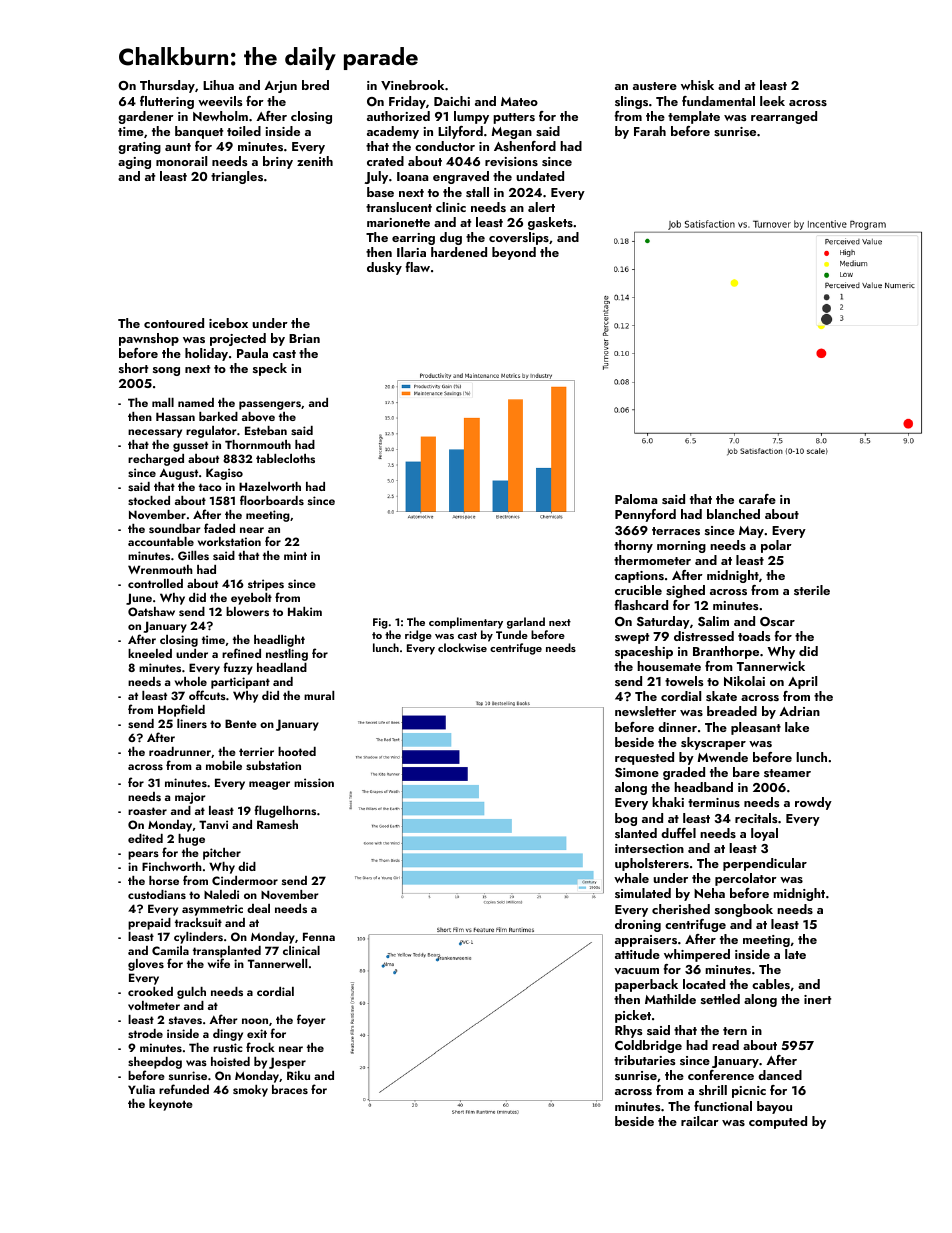 Image resolution: width=952 pixels, height=1233 pixels. I want to click on leek, so click(772, 101).
